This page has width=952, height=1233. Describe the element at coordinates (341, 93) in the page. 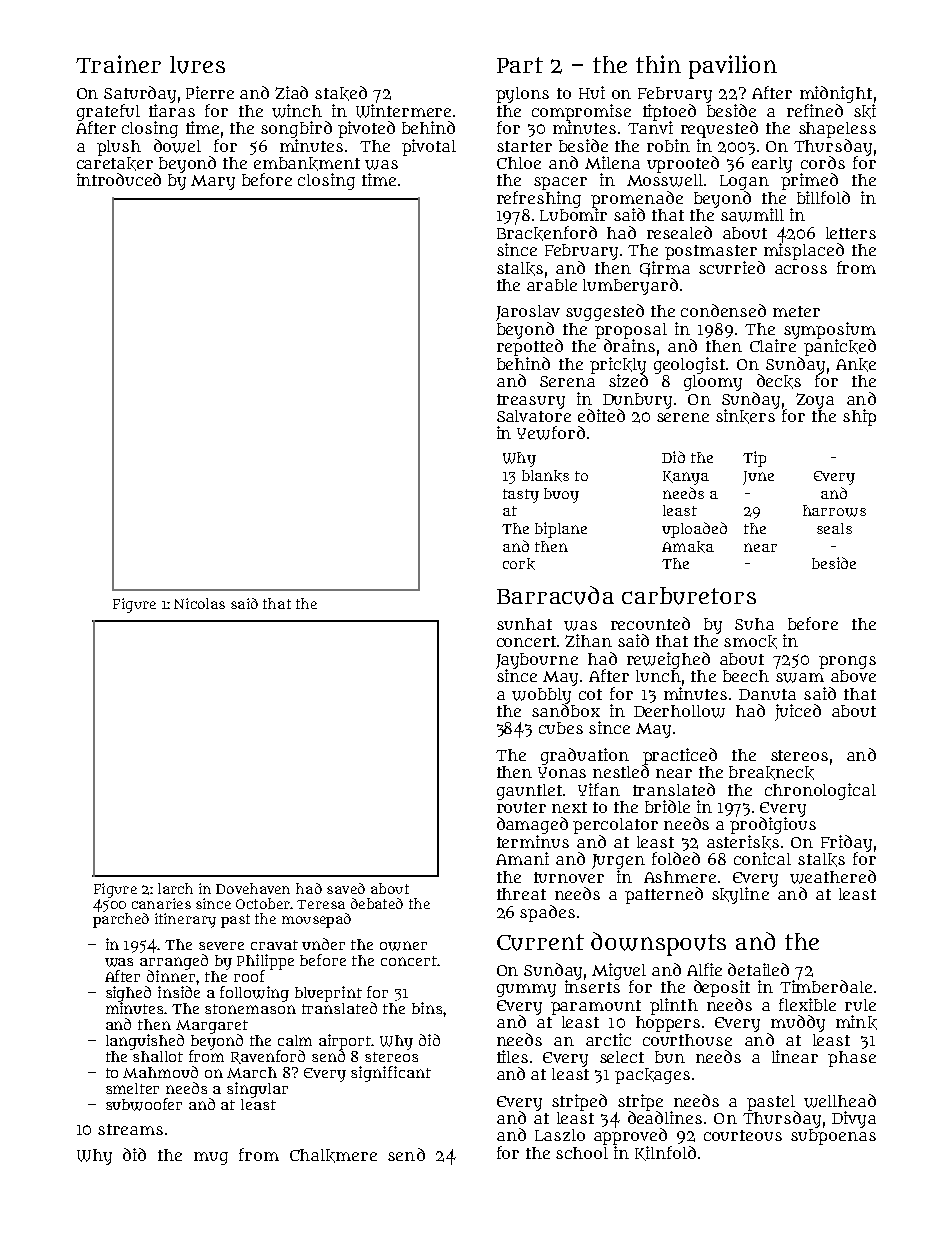

I see `staked` at that location.
